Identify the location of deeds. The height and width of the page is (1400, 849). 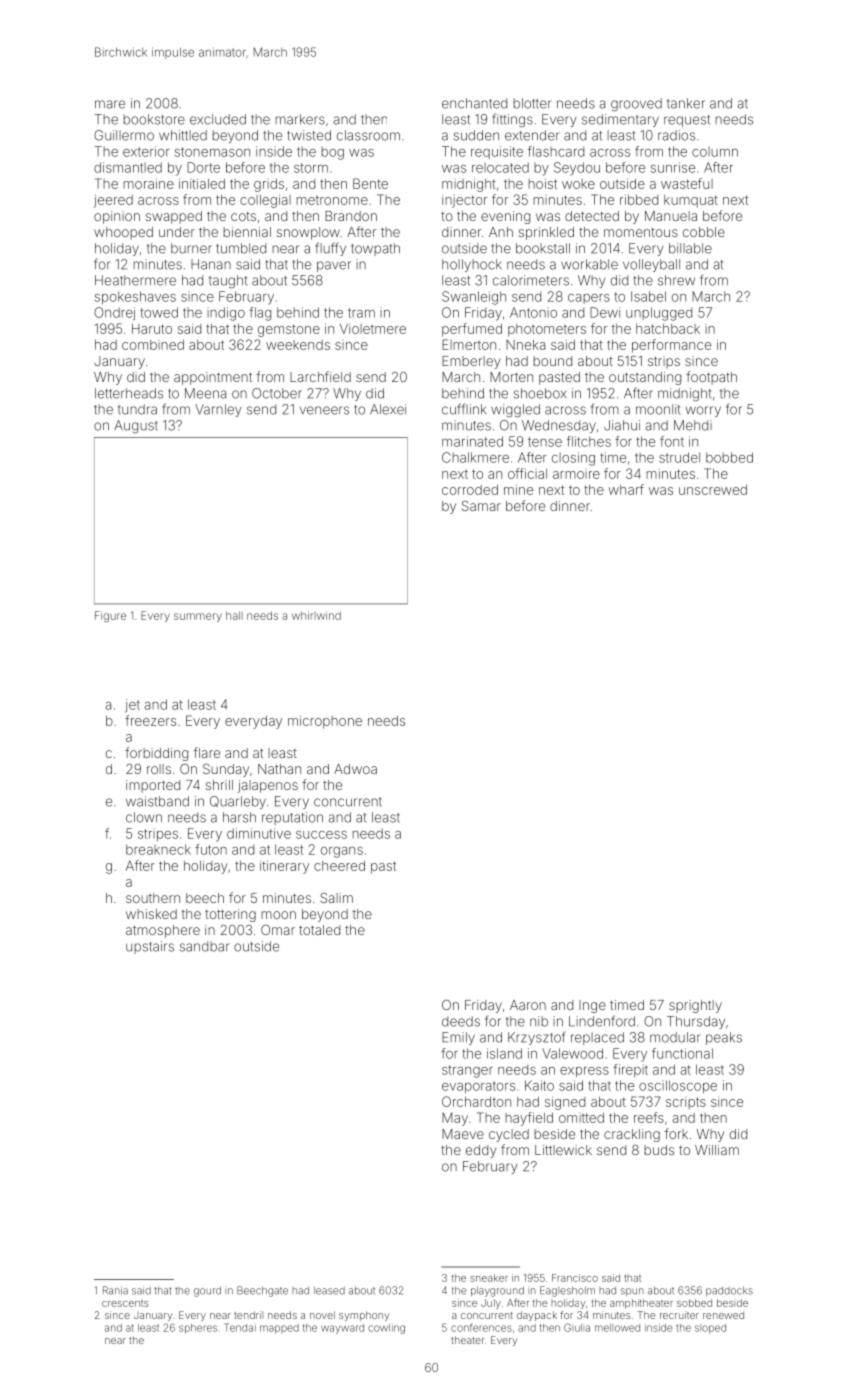
(461, 1021).
